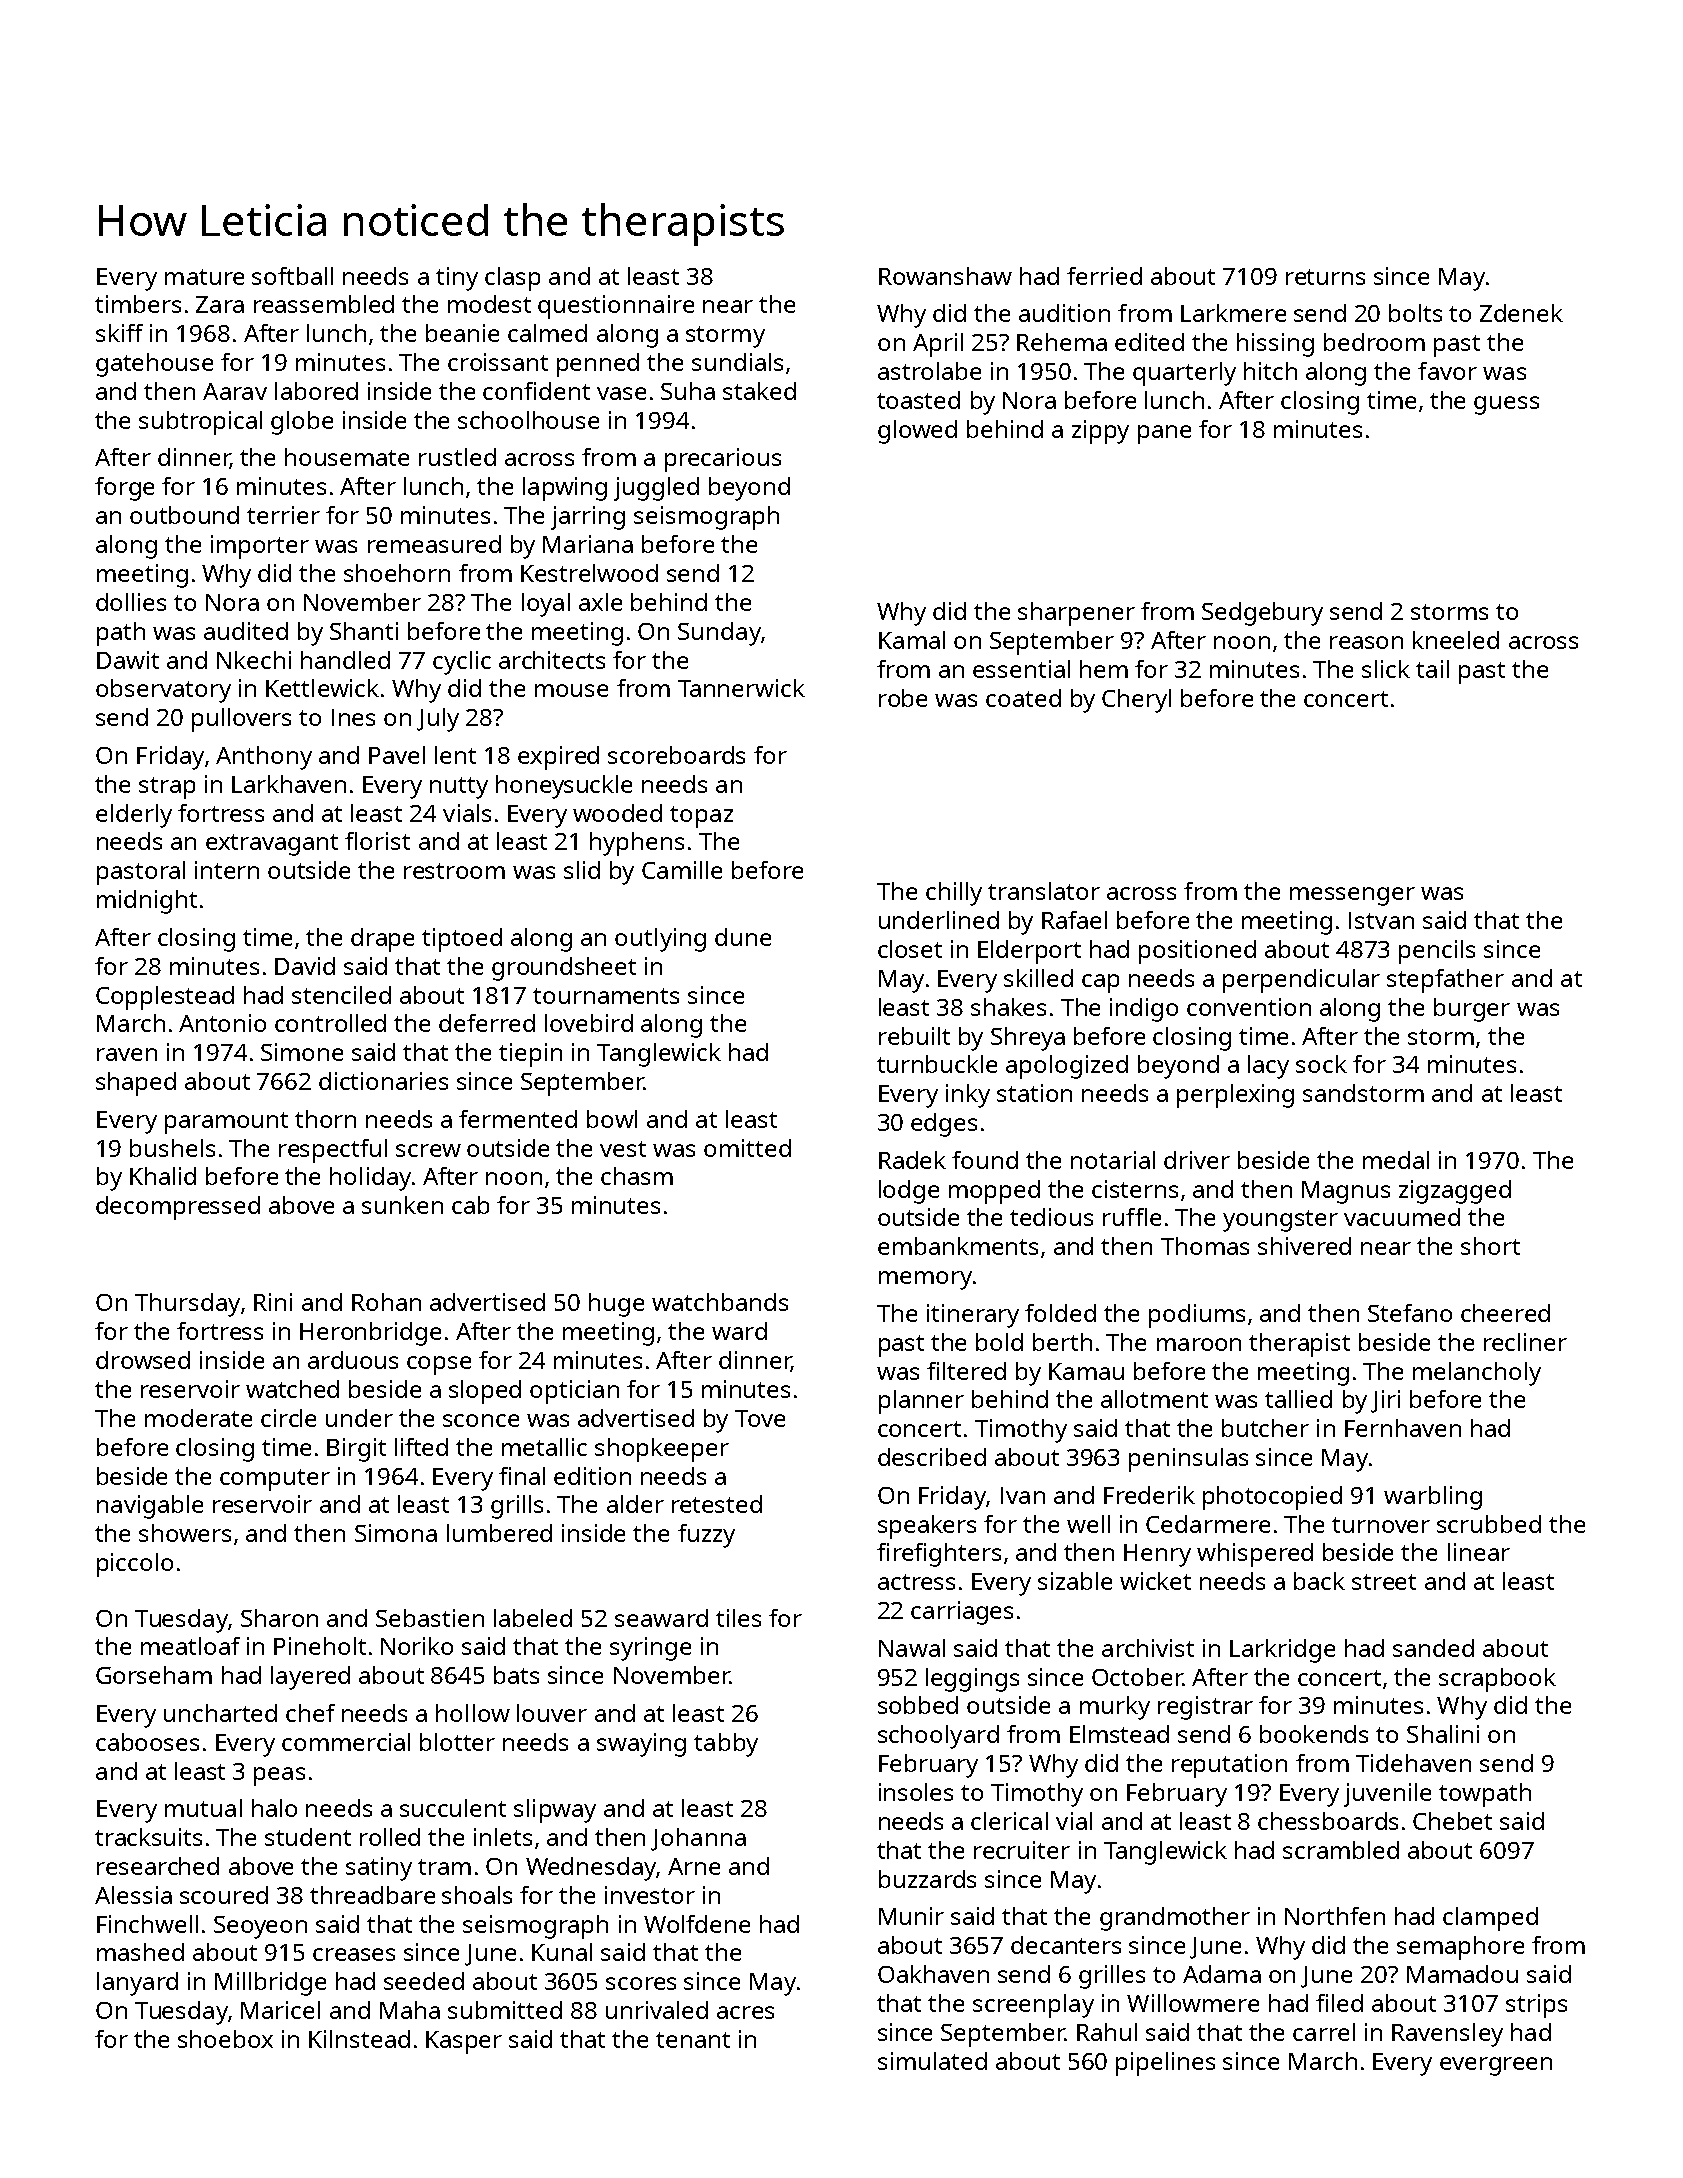  I want to click on juggled, so click(656, 489).
